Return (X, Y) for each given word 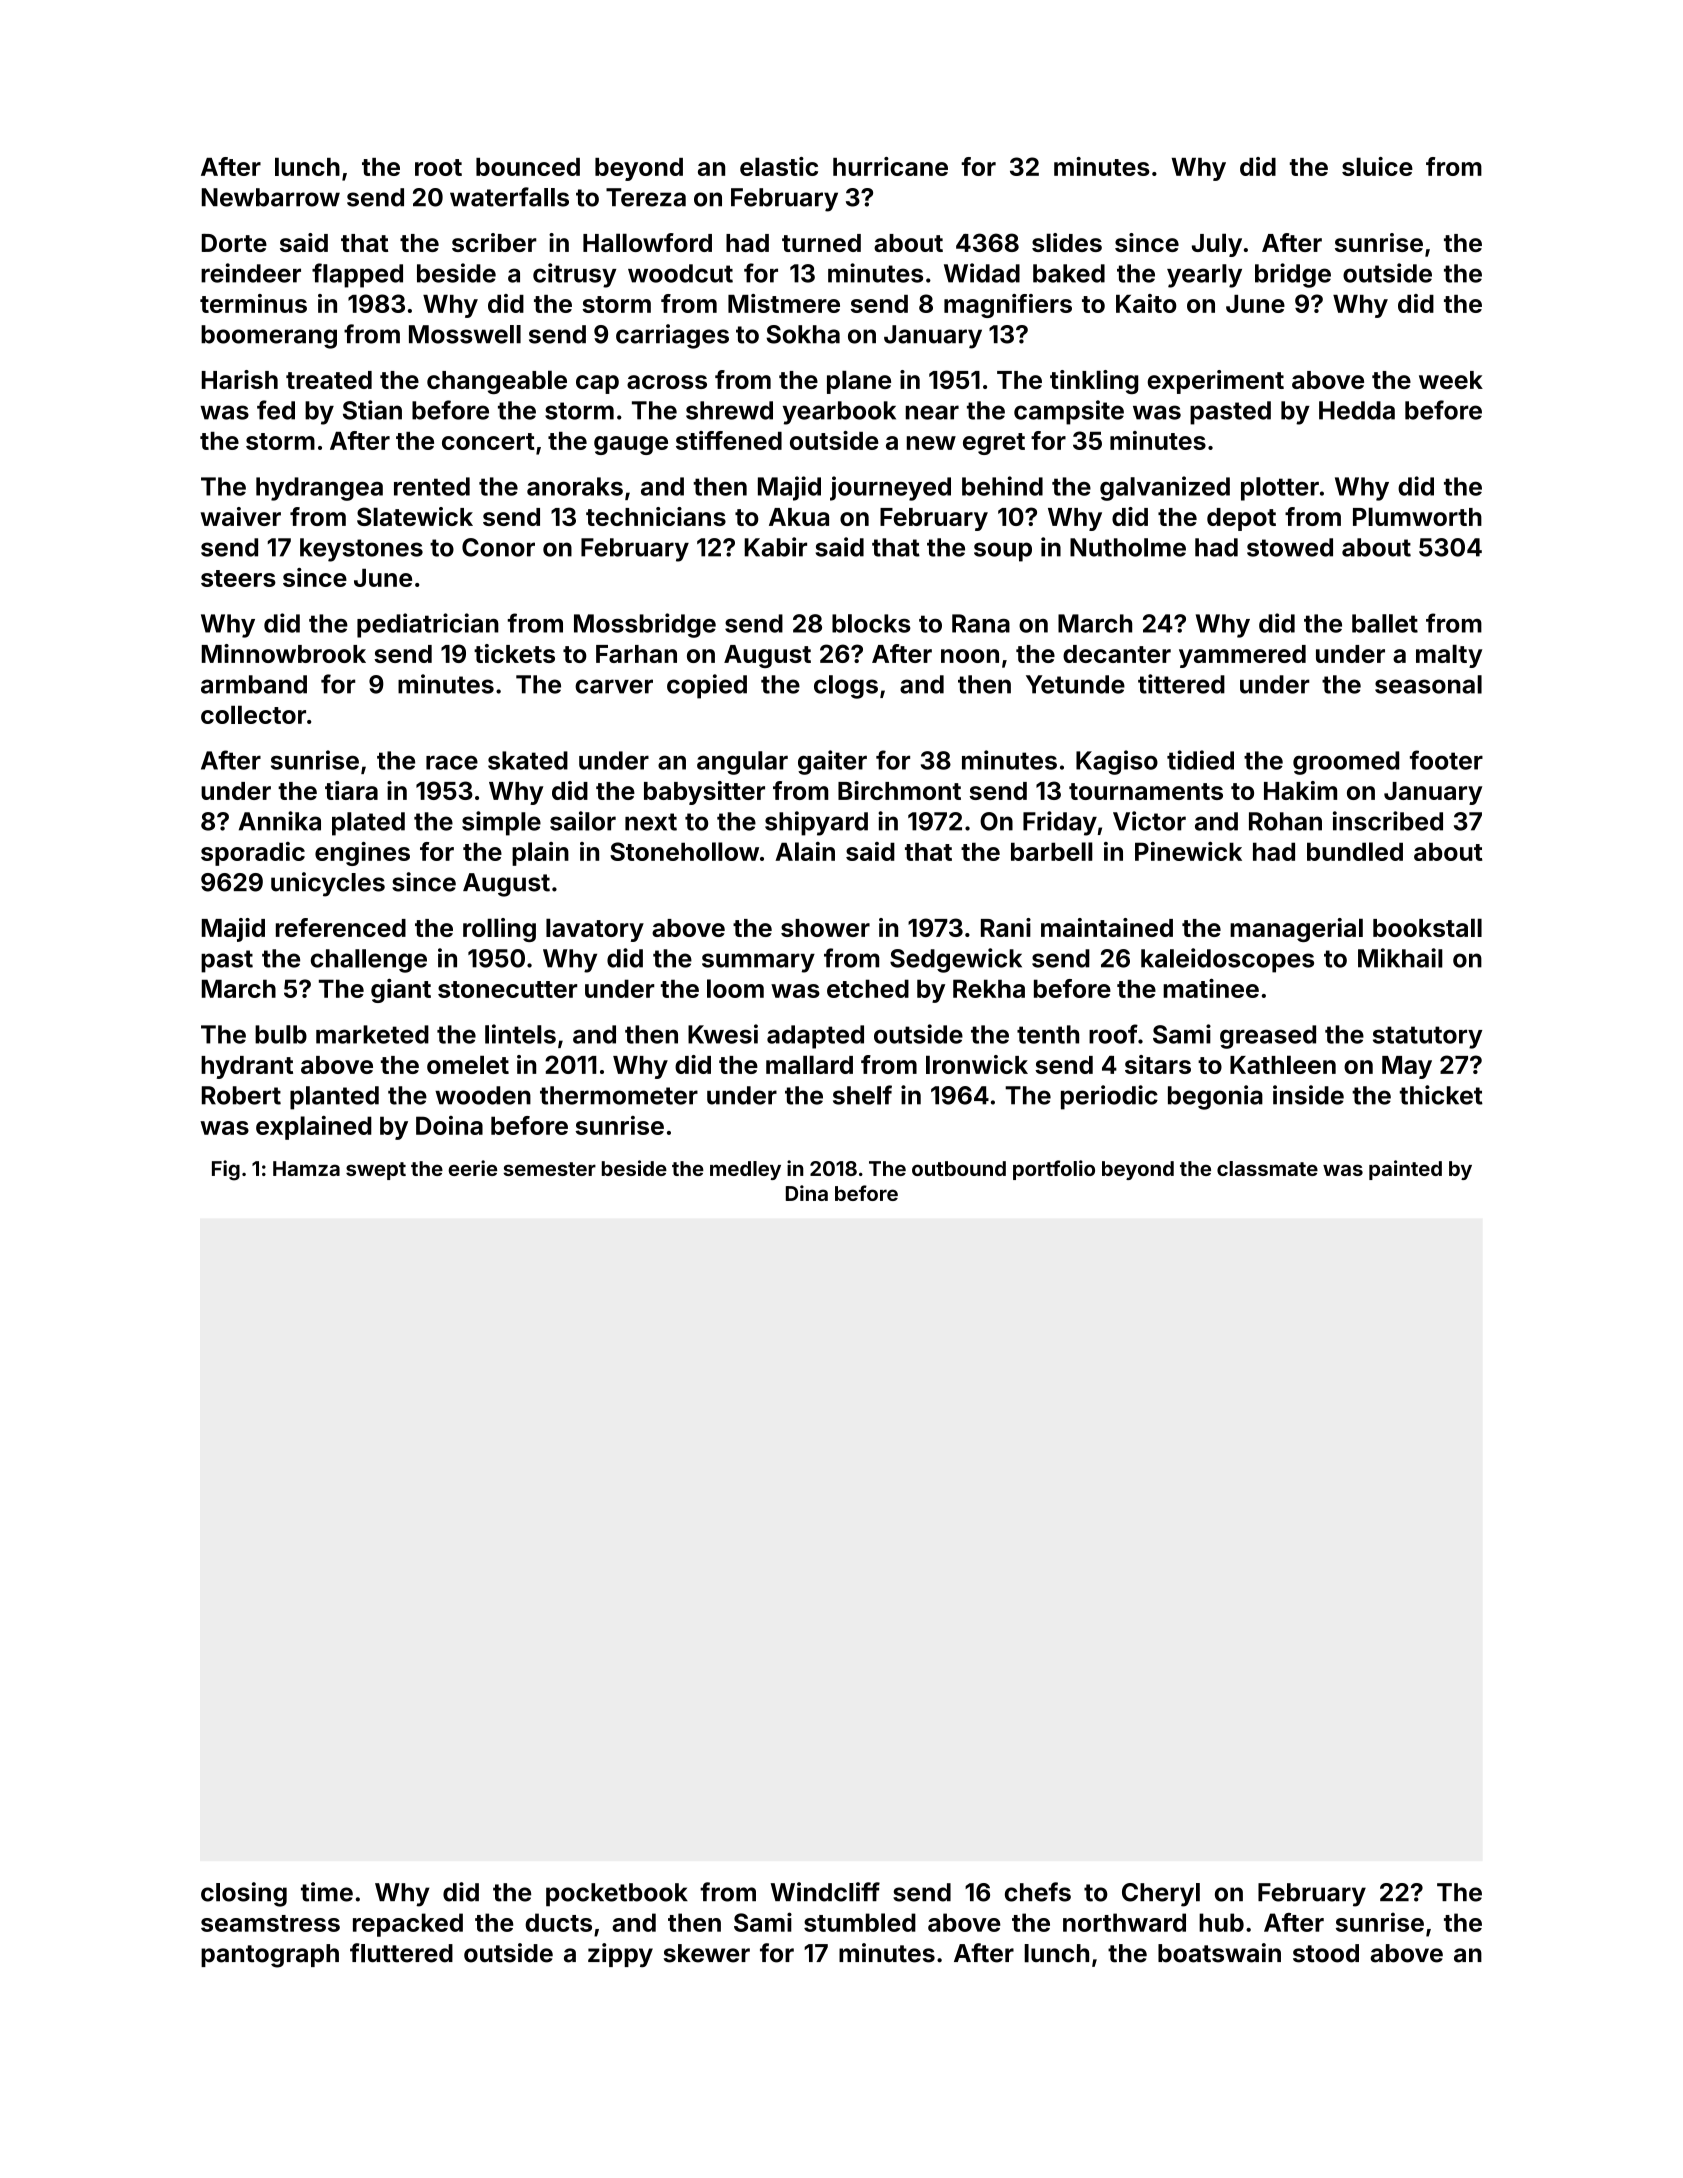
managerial (1296, 930)
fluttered (401, 1953)
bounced (528, 167)
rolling (499, 930)
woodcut (680, 273)
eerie (472, 1168)
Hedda (1357, 410)
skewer (707, 1953)
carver (614, 686)
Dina (807, 1193)
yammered (1242, 656)
